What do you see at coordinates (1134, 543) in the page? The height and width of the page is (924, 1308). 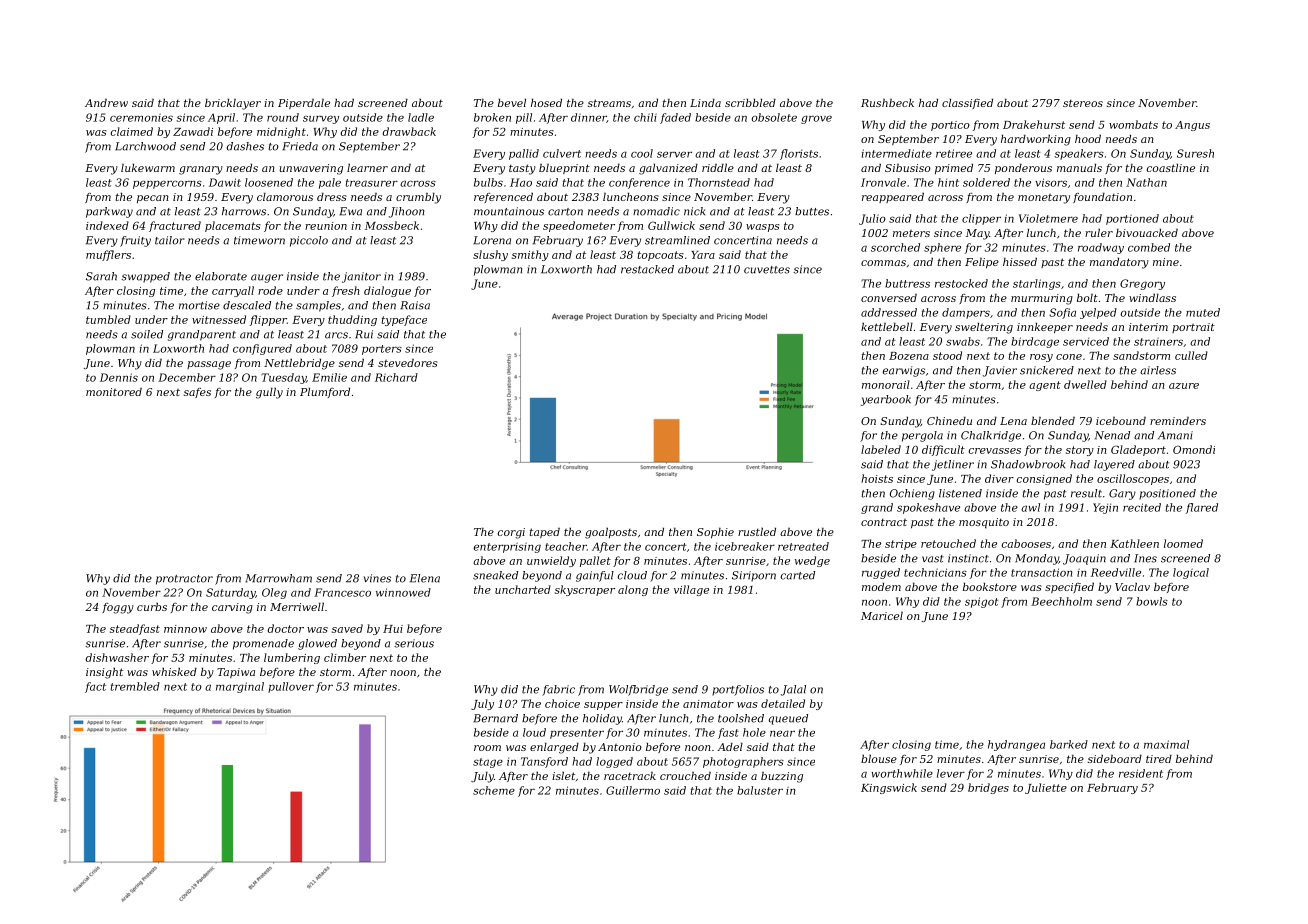 I see `Kathleen` at bounding box center [1134, 543].
